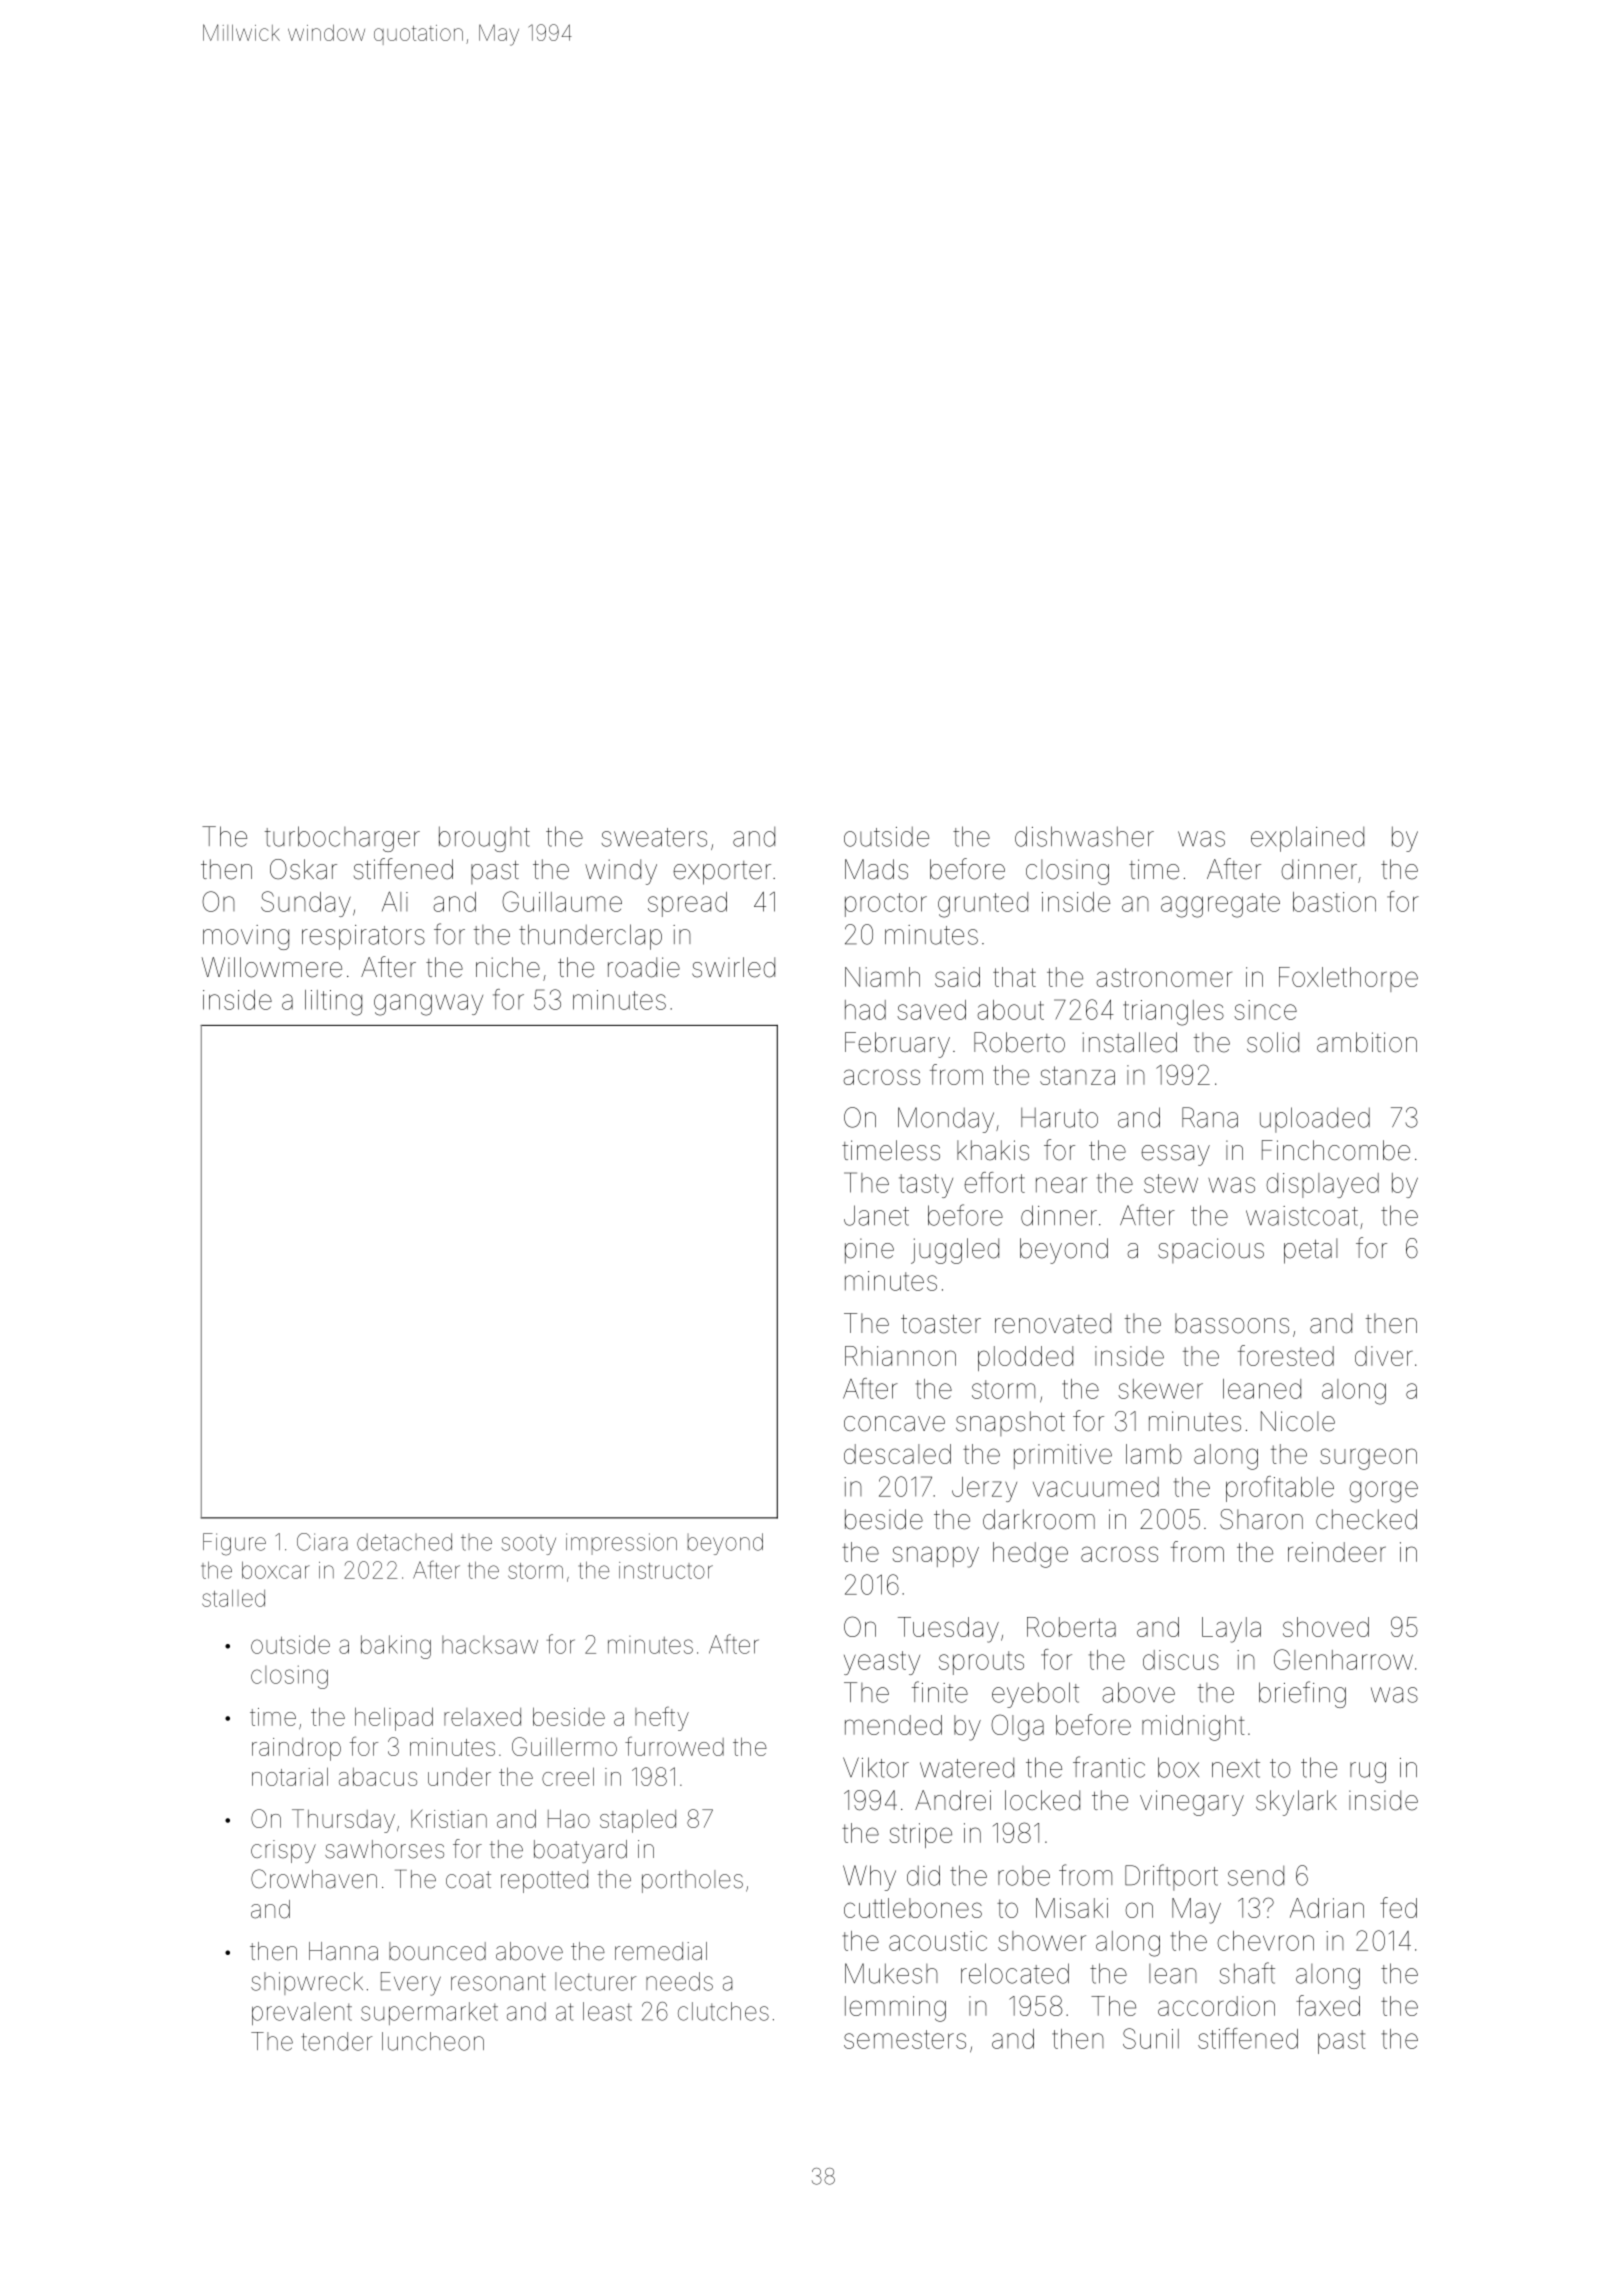 The width and height of the image is (1620, 2292). I want to click on hacksaw, so click(490, 1645).
